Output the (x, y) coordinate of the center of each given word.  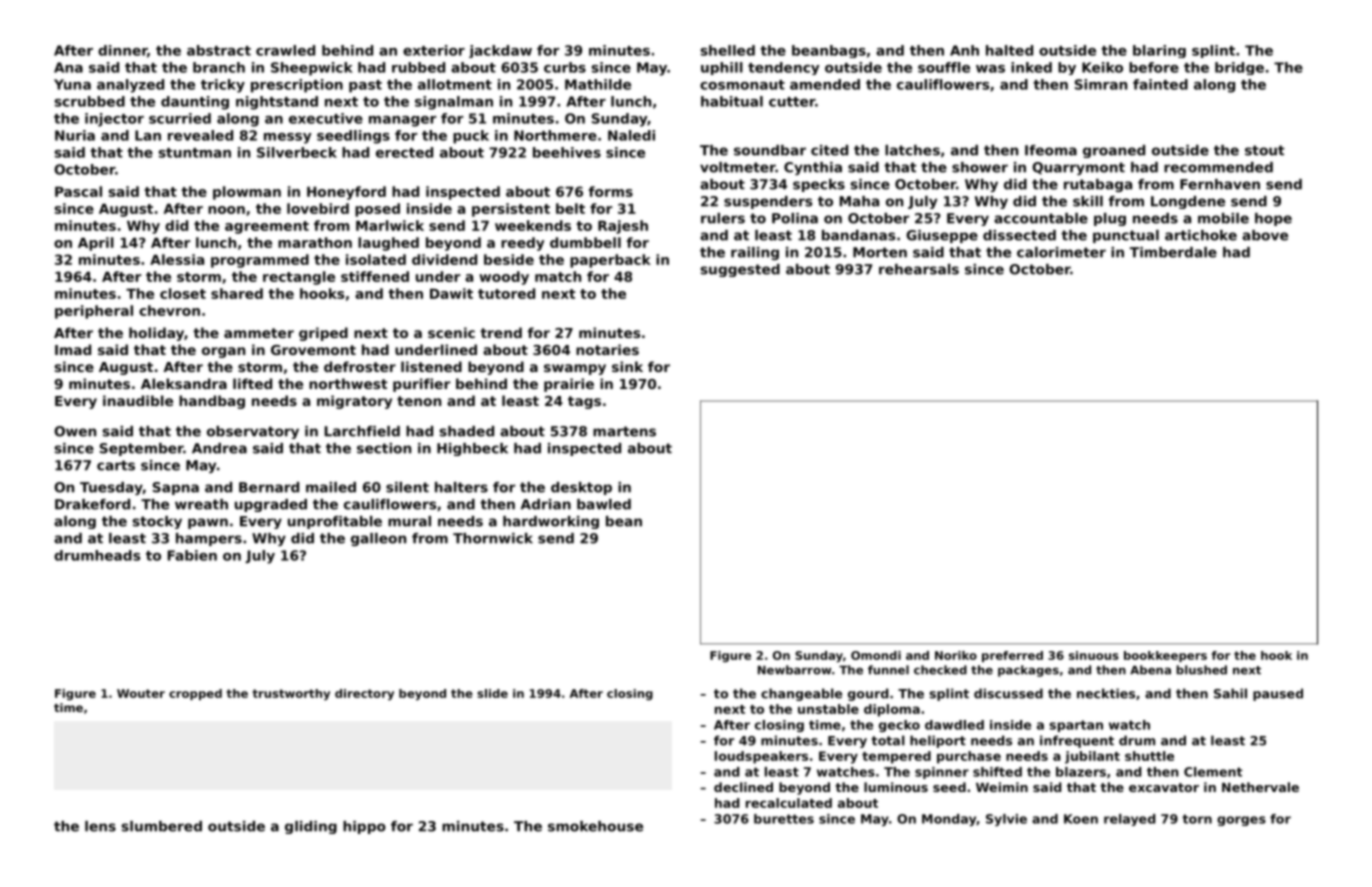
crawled (285, 50)
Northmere (555, 135)
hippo (364, 827)
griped (323, 334)
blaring (1159, 51)
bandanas (858, 235)
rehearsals (919, 269)
